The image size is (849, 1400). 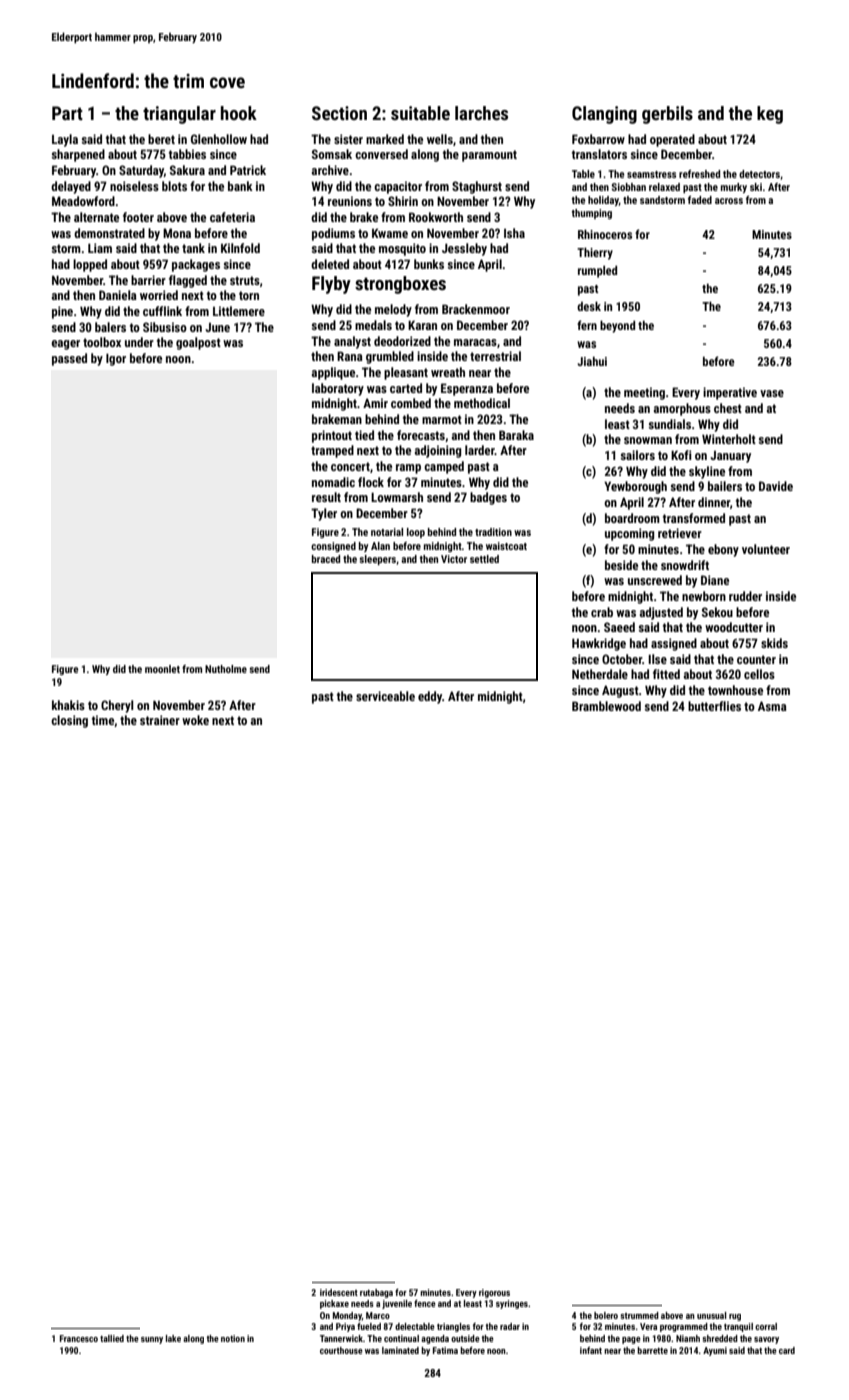 What do you see at coordinates (333, 547) in the screenshot?
I see `consigned` at bounding box center [333, 547].
